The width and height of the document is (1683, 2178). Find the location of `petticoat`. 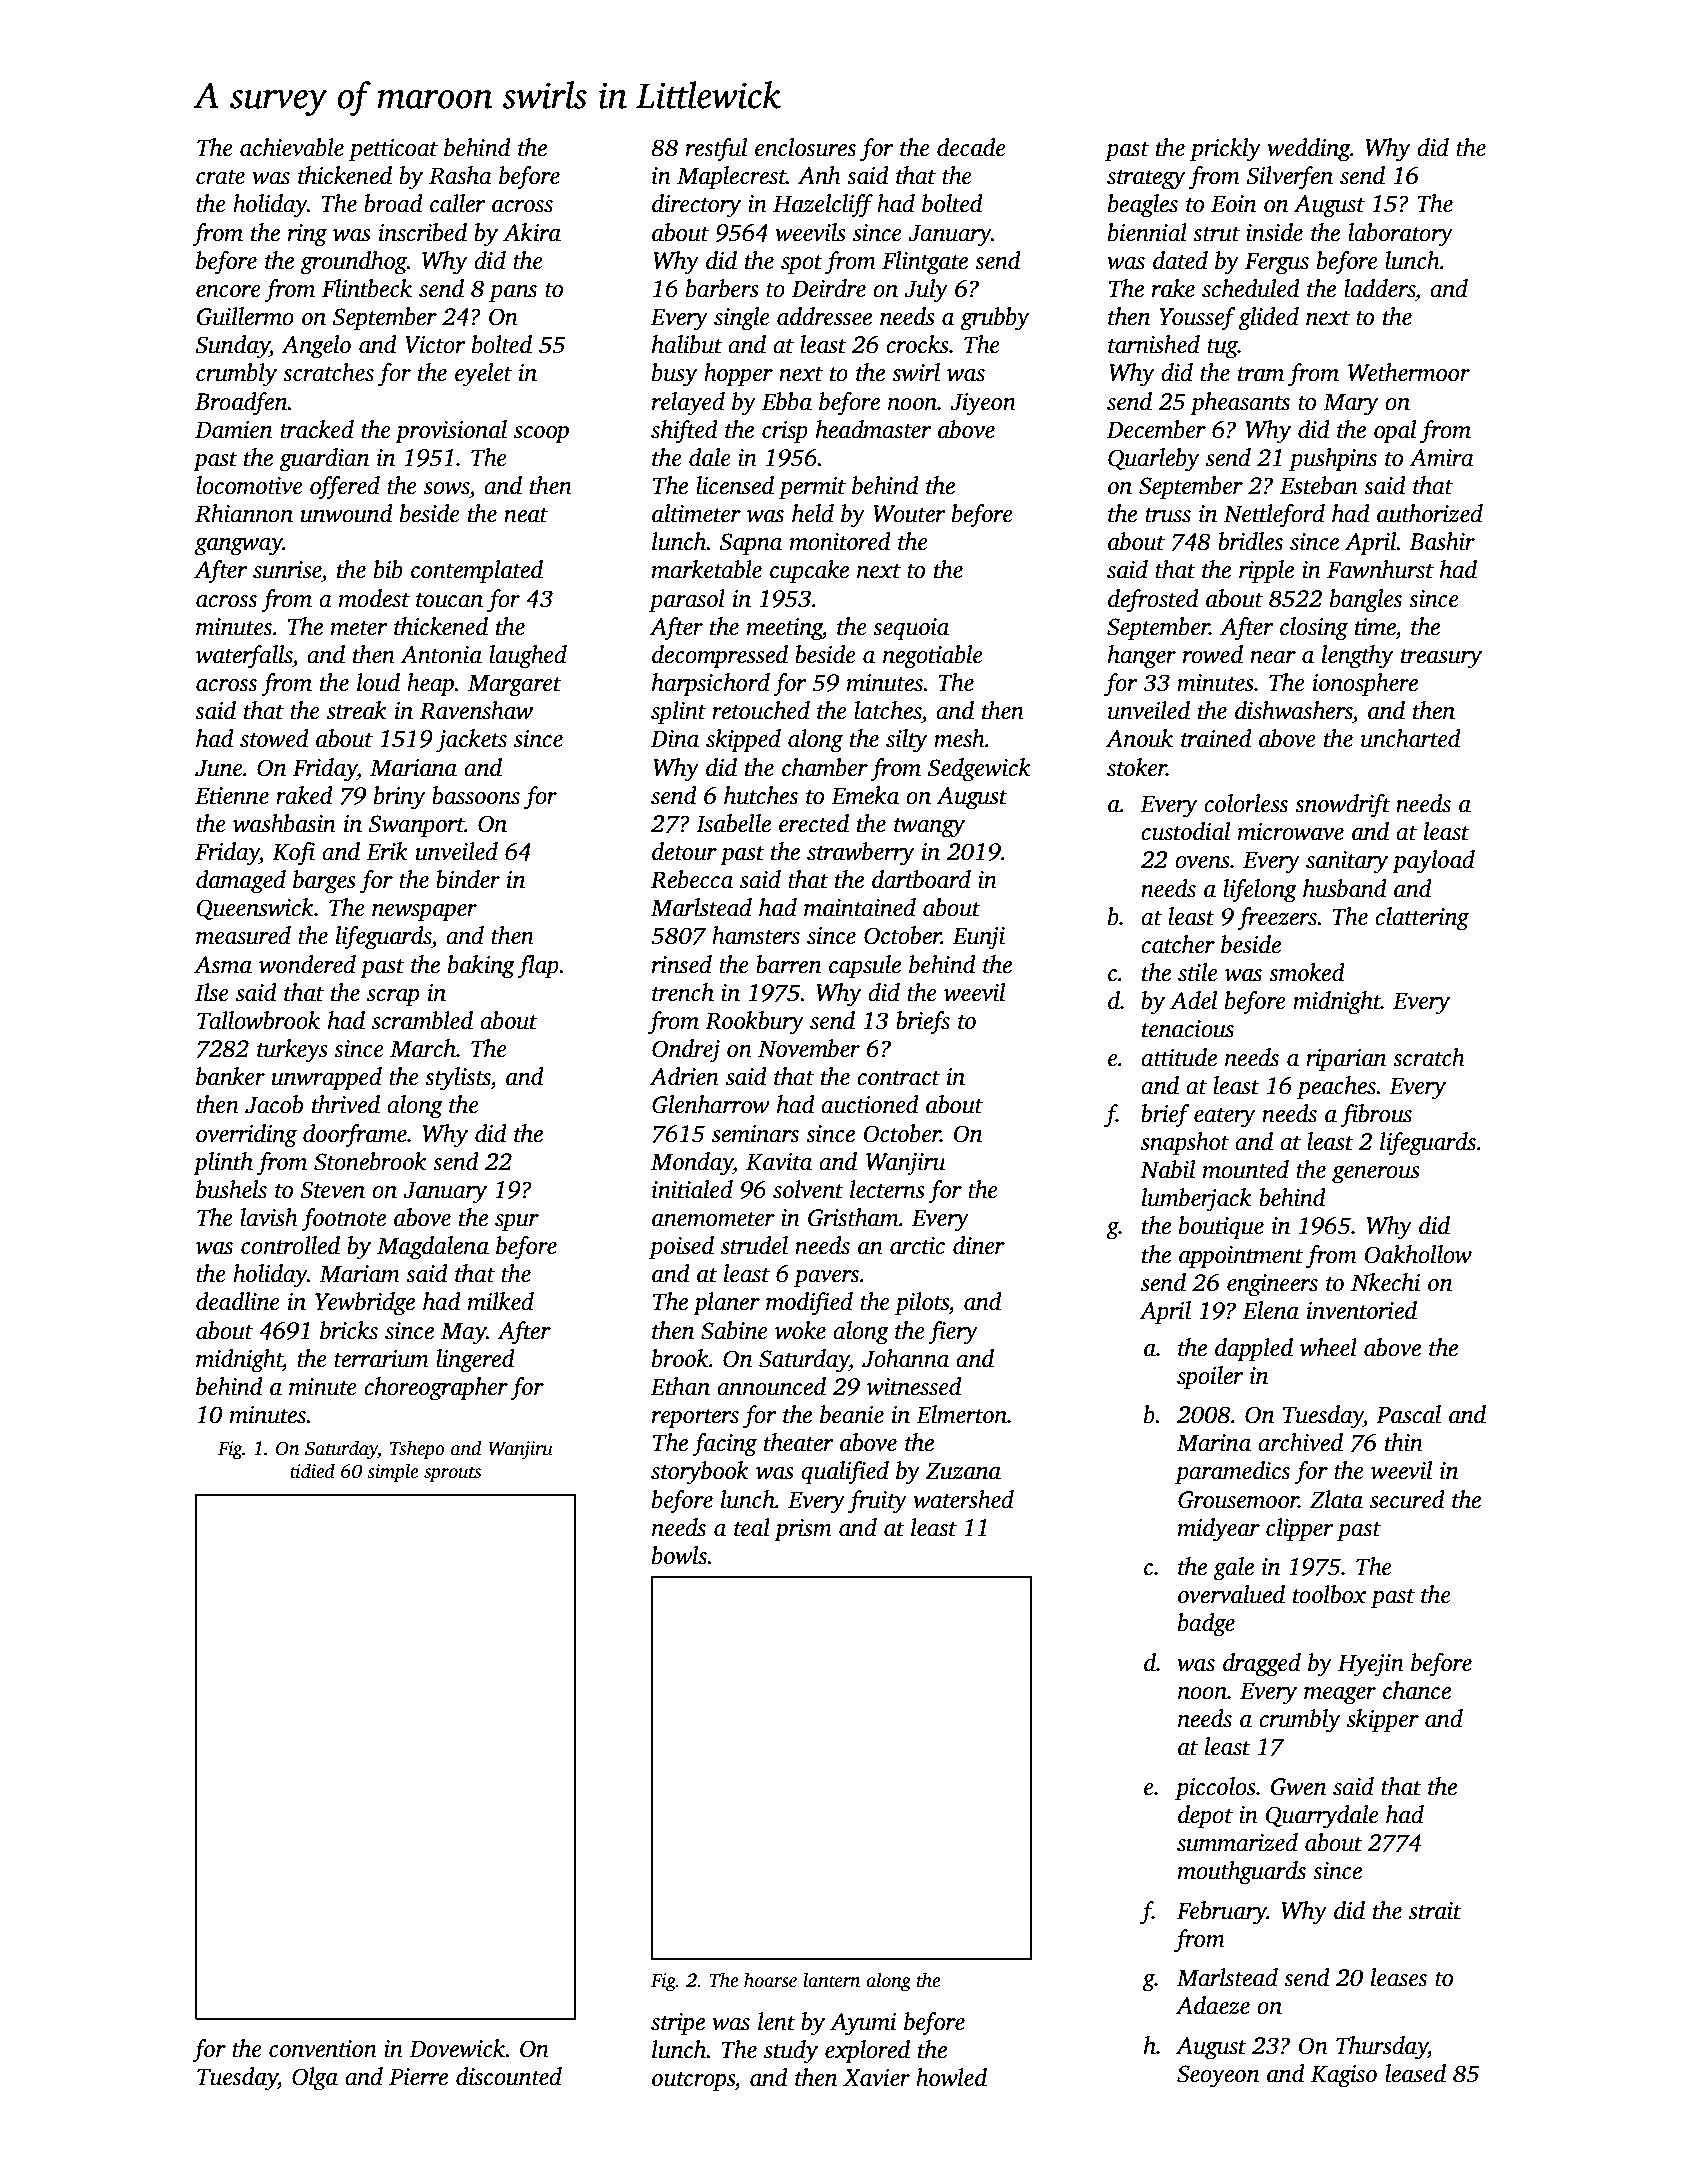

petticoat is located at coordinates (393, 150).
